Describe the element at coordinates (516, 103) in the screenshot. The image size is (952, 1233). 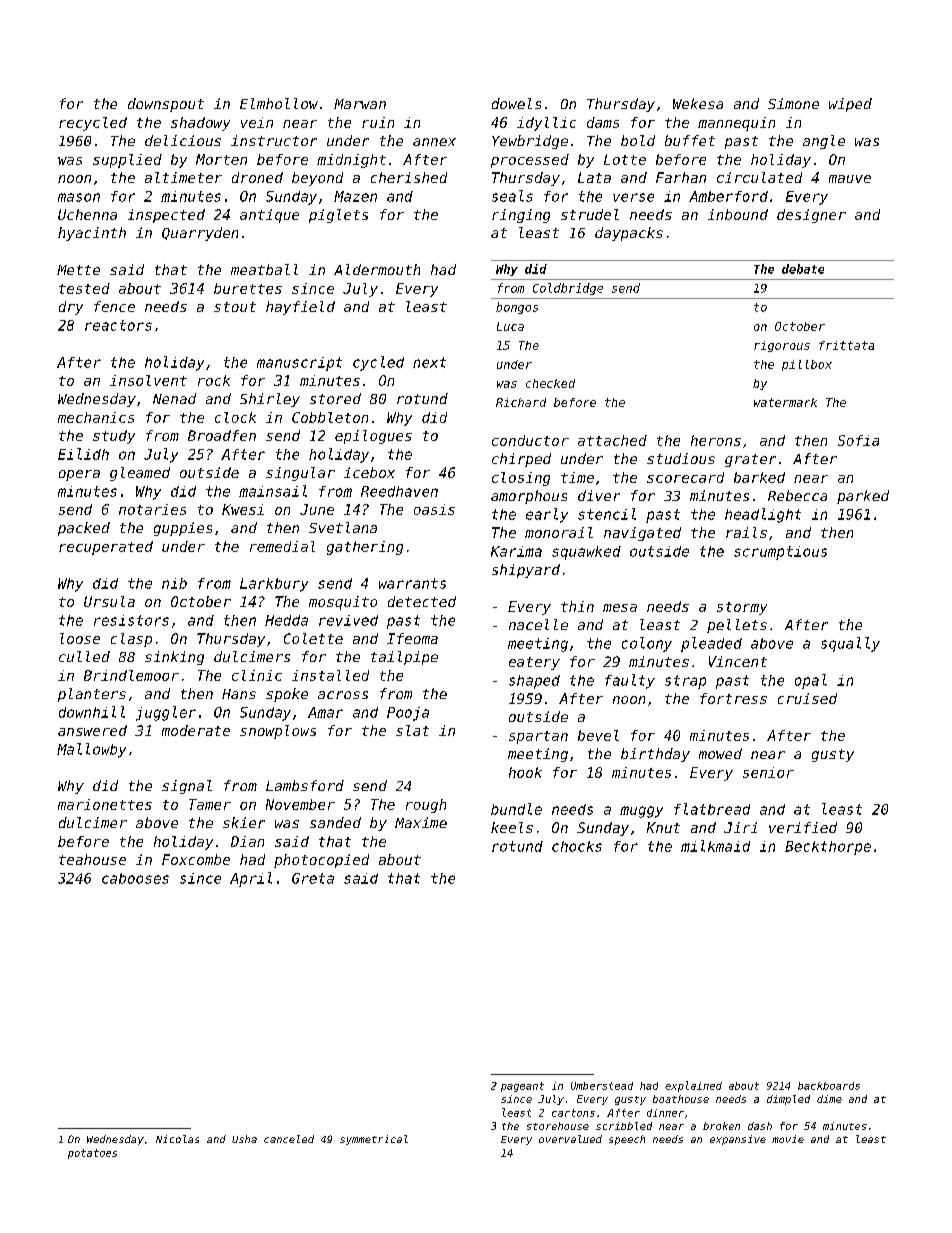
I see `dowels` at that location.
